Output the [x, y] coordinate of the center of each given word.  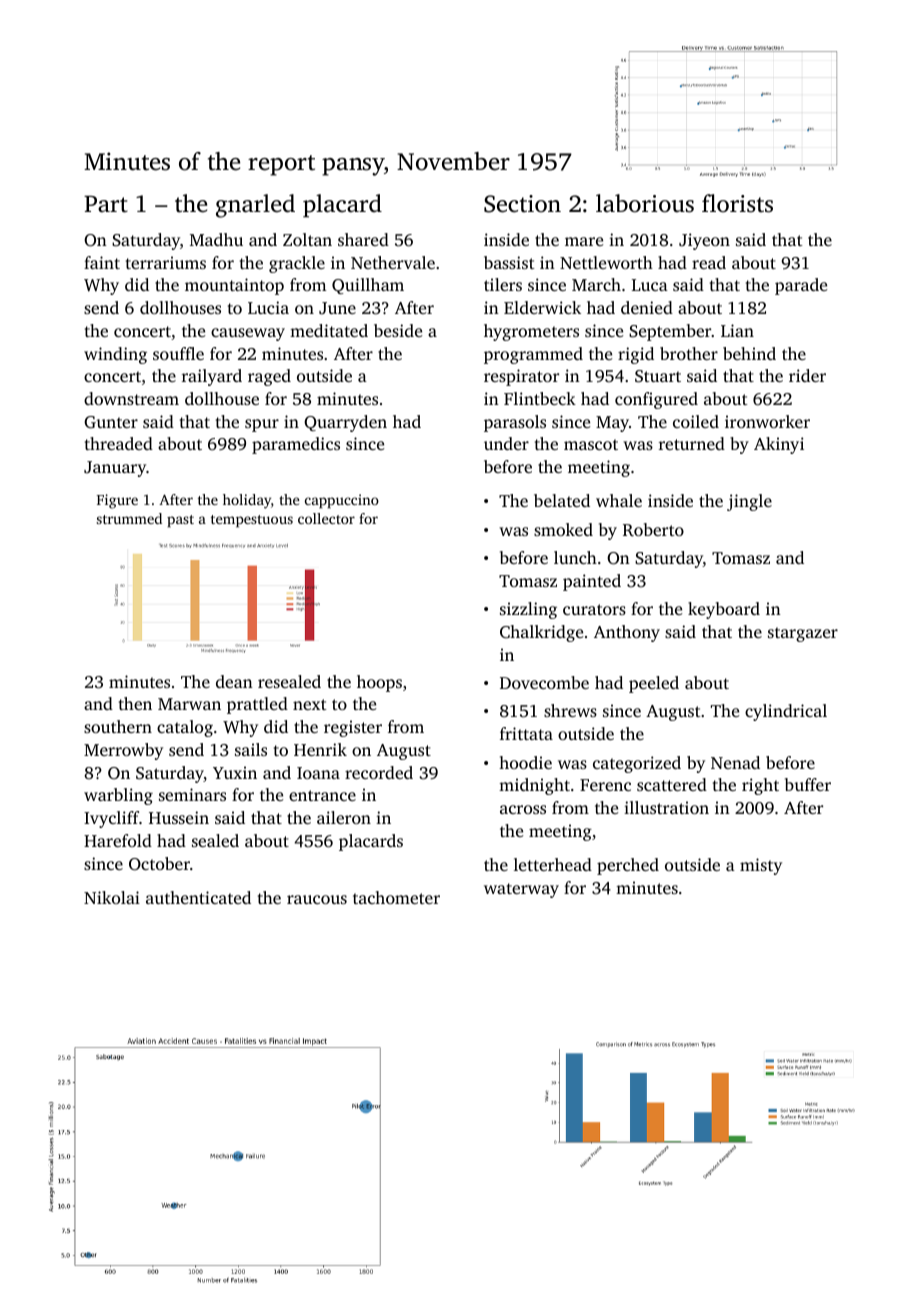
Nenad [735, 762]
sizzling [528, 610]
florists [737, 203]
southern [118, 726]
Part [106, 204]
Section [522, 204]
